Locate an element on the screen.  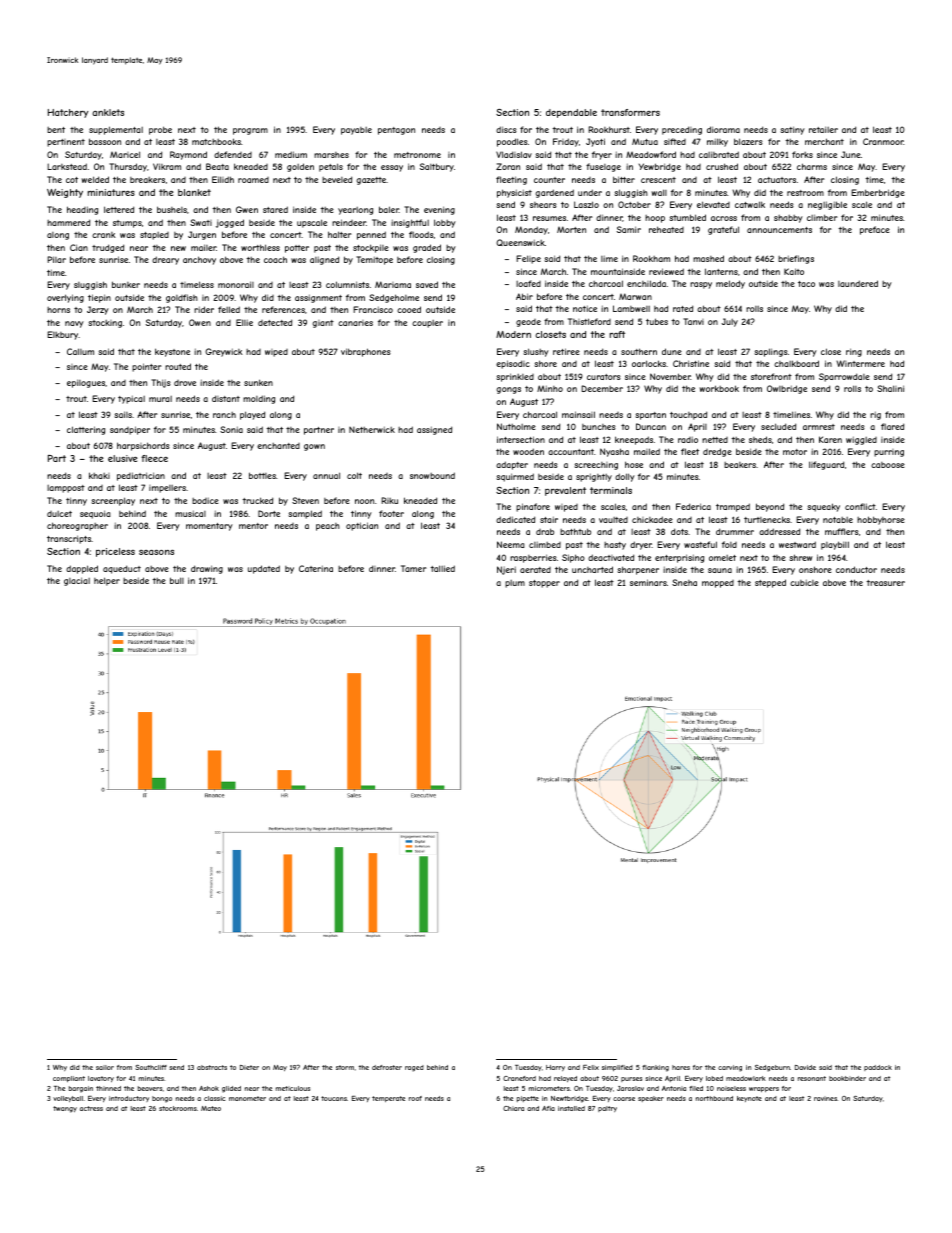
updated is located at coordinates (264, 569).
